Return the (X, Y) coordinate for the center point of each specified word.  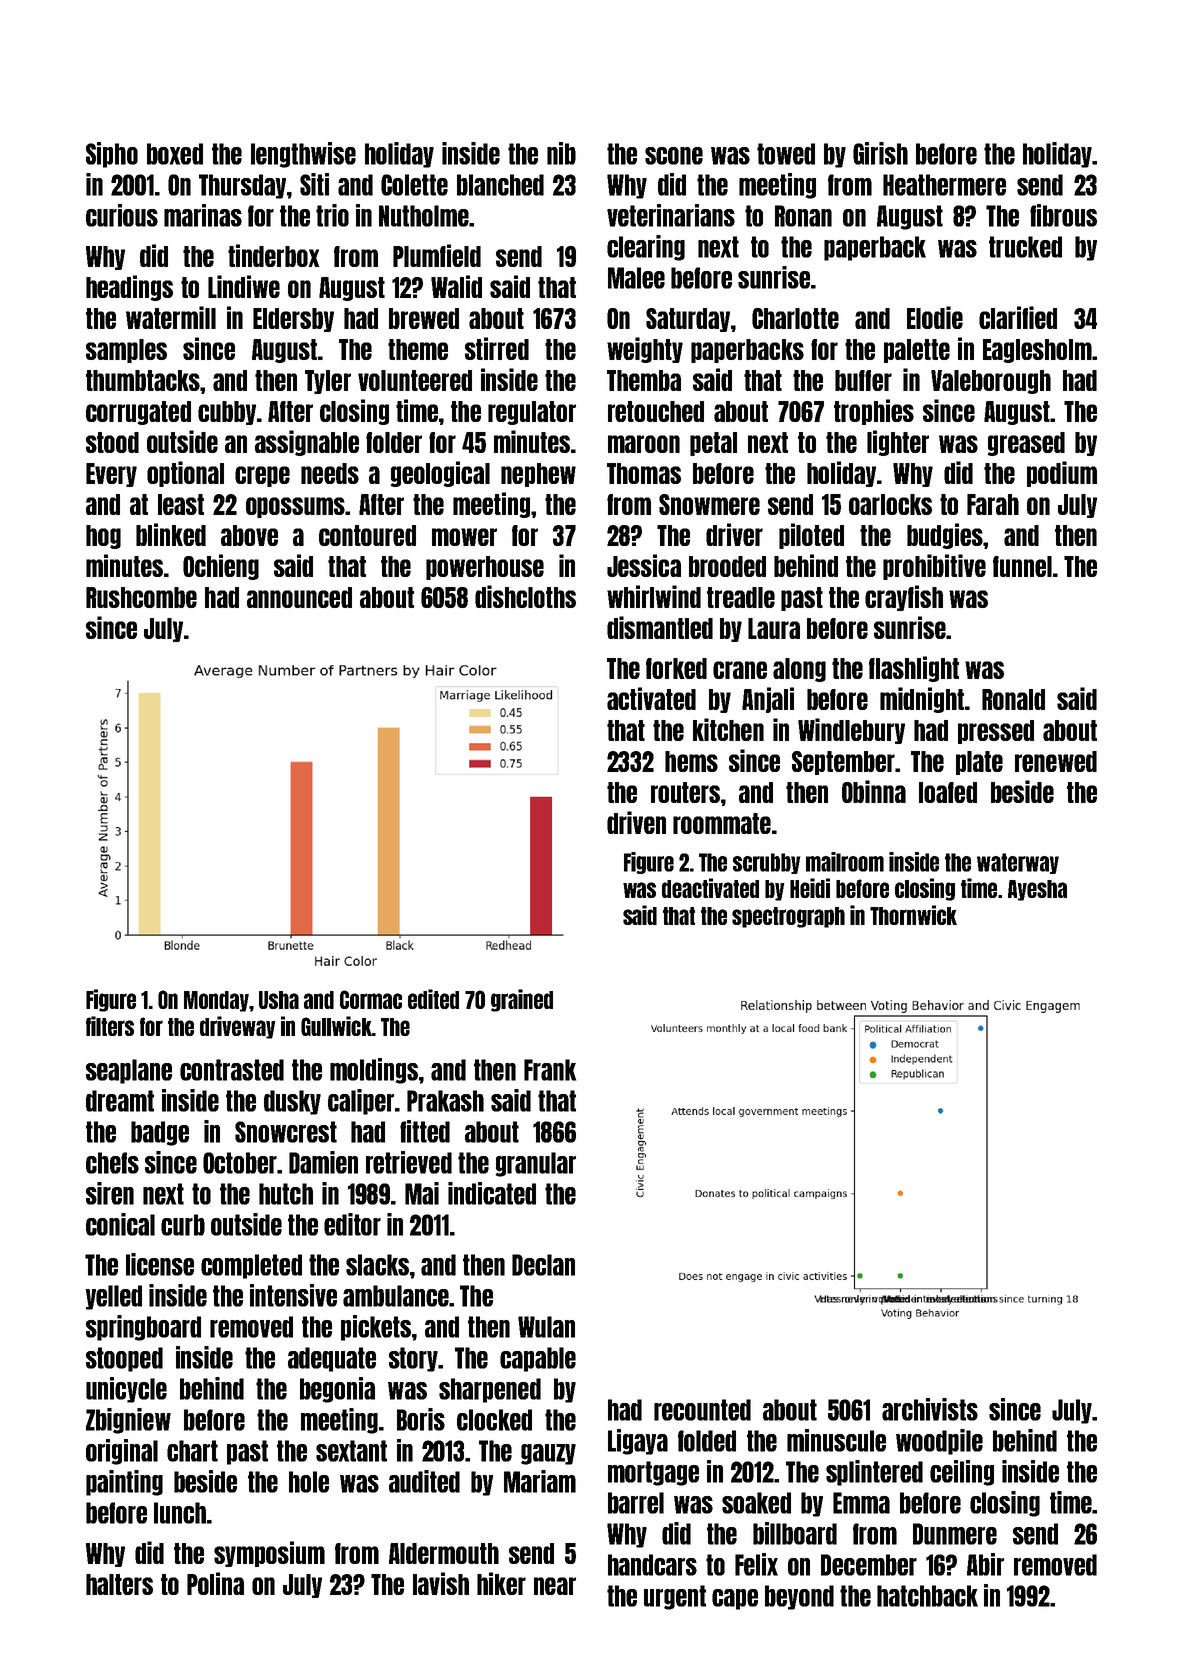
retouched (656, 411)
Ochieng (221, 567)
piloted (811, 536)
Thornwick (913, 915)
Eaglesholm (1037, 351)
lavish (441, 1583)
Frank (550, 1070)
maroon (644, 444)
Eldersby (293, 320)
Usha (279, 1000)
